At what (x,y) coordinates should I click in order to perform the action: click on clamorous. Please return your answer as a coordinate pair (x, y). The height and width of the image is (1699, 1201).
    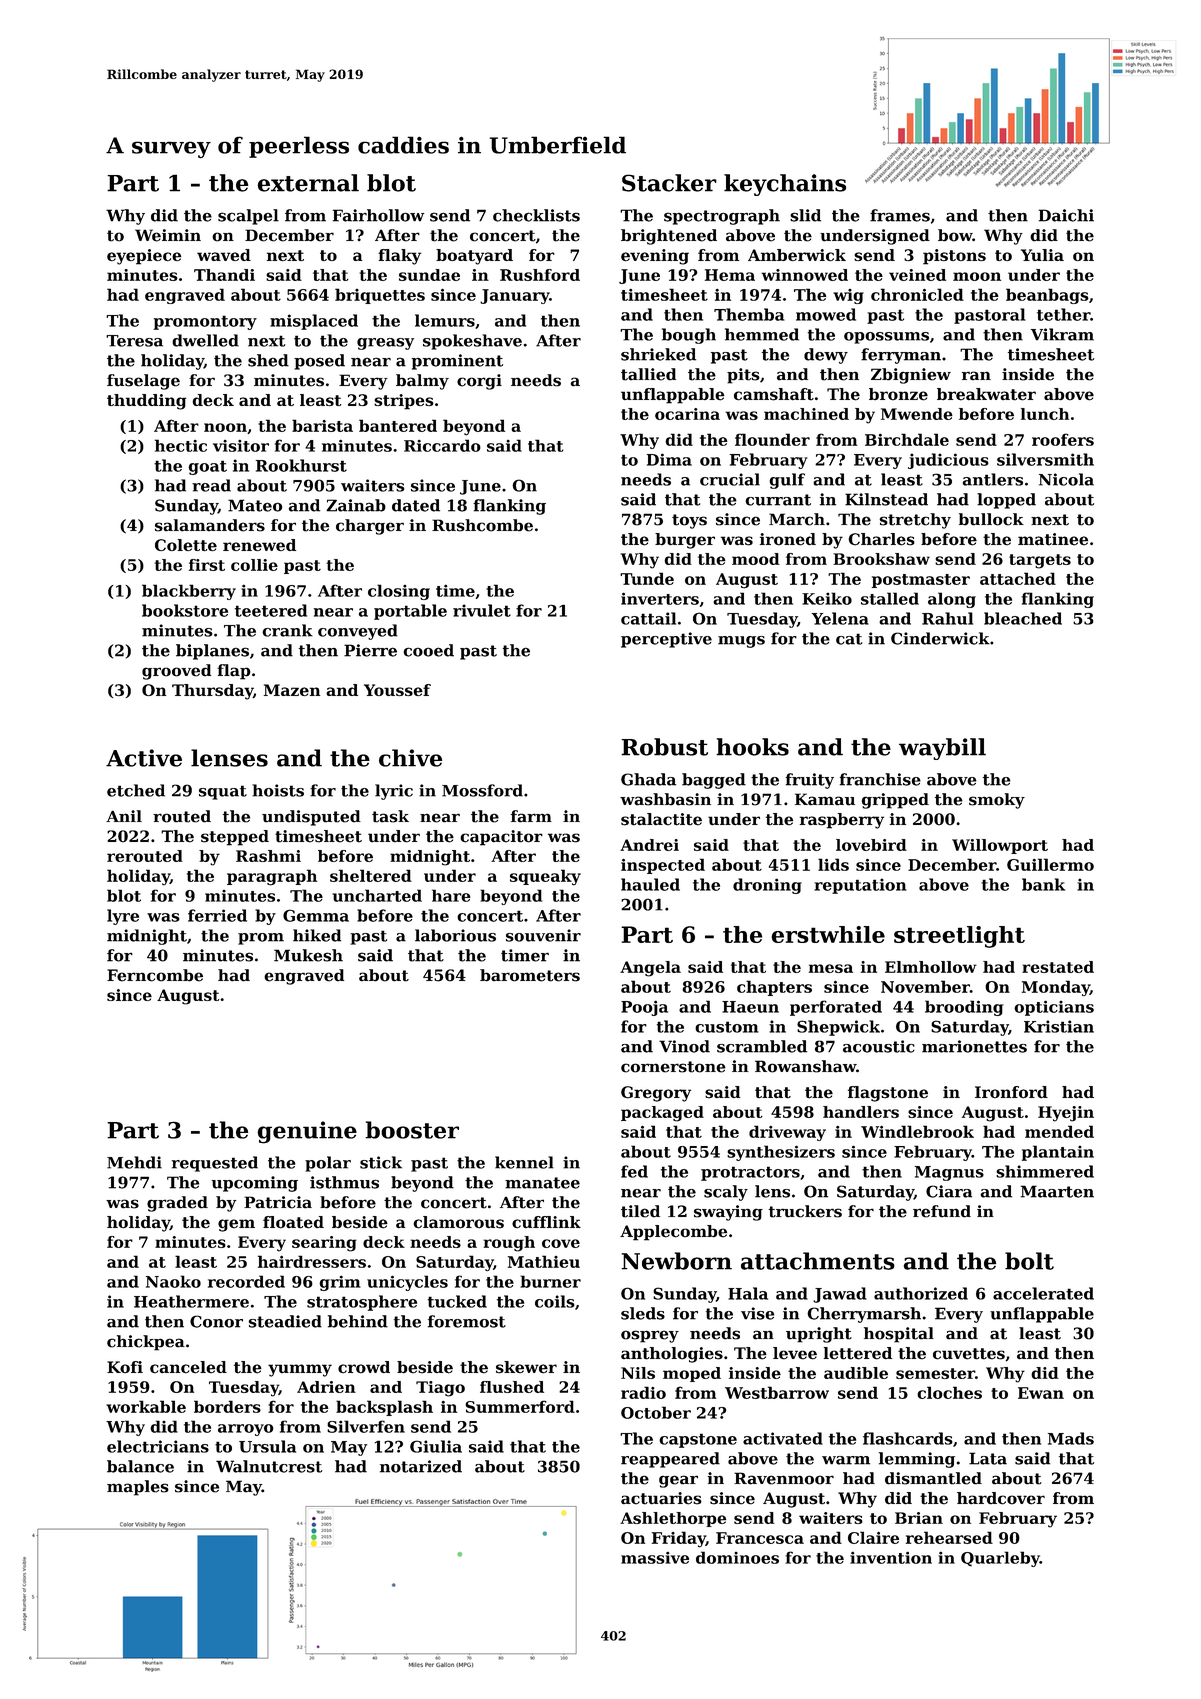
    Looking at the image, I should click on (458, 1222).
